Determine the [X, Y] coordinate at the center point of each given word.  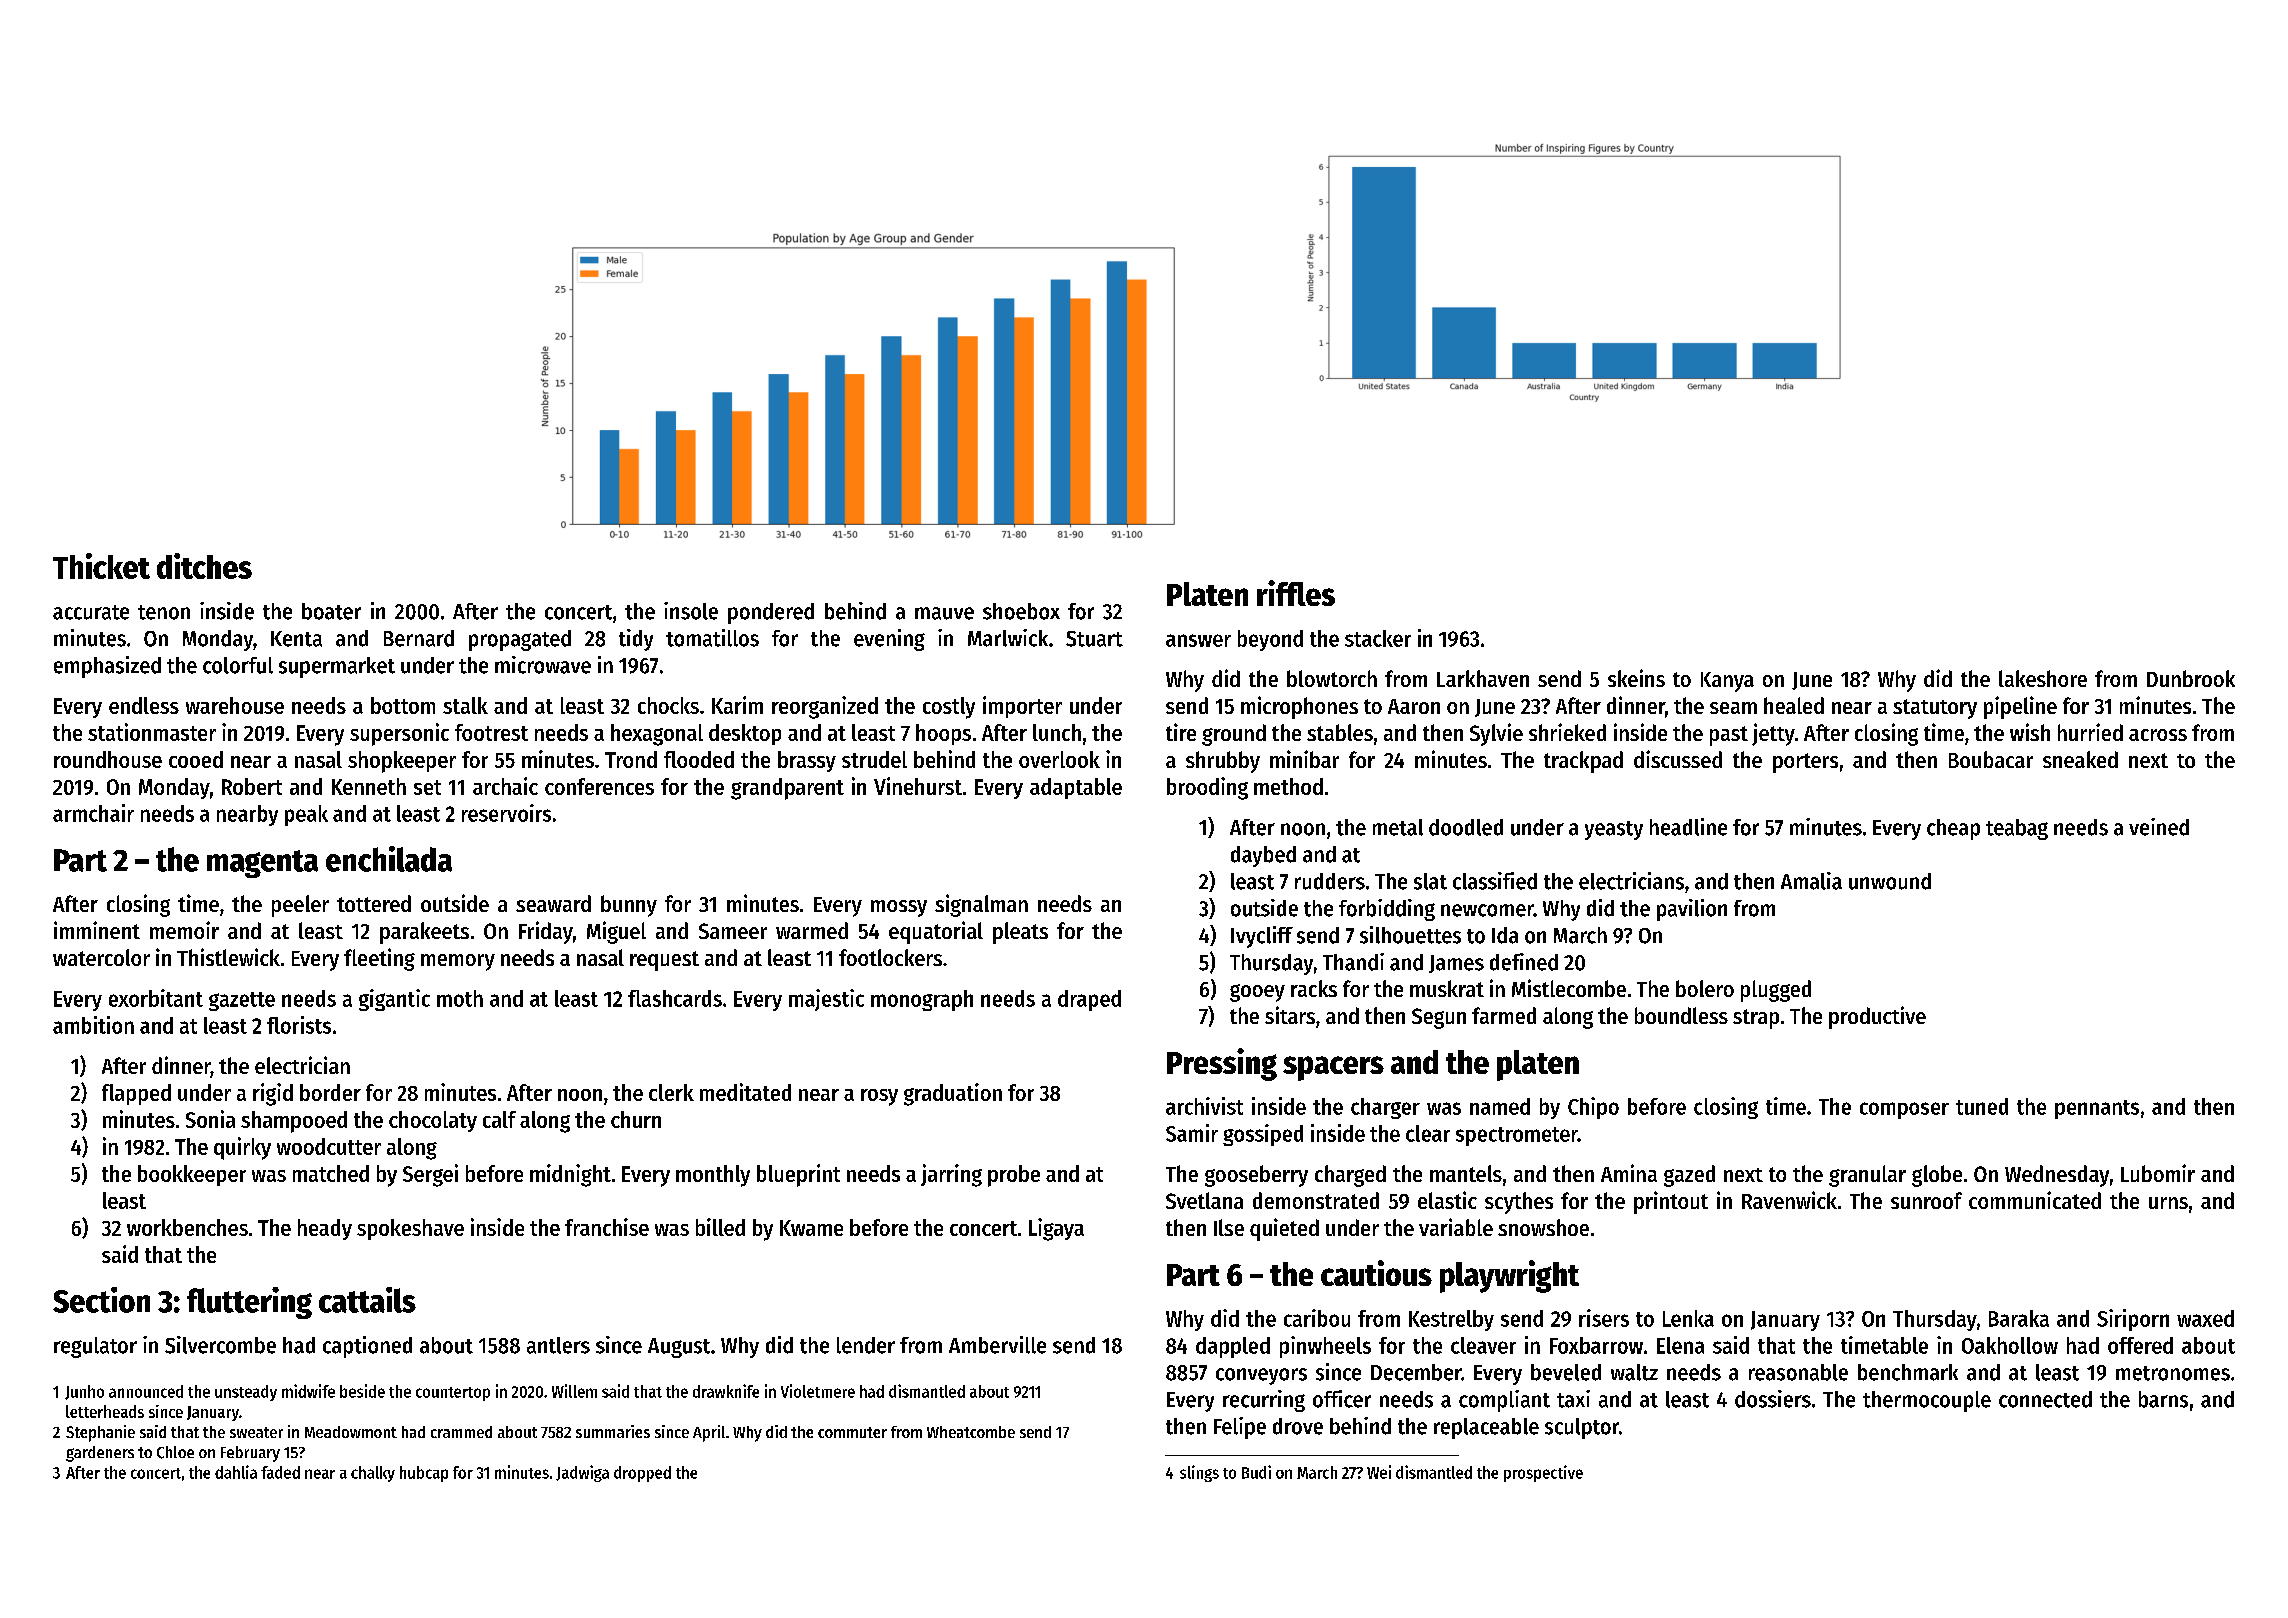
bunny [629, 906]
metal [1398, 827]
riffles [1296, 593]
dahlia [236, 1472]
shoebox [1021, 611]
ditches [204, 566]
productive [1877, 1017]
